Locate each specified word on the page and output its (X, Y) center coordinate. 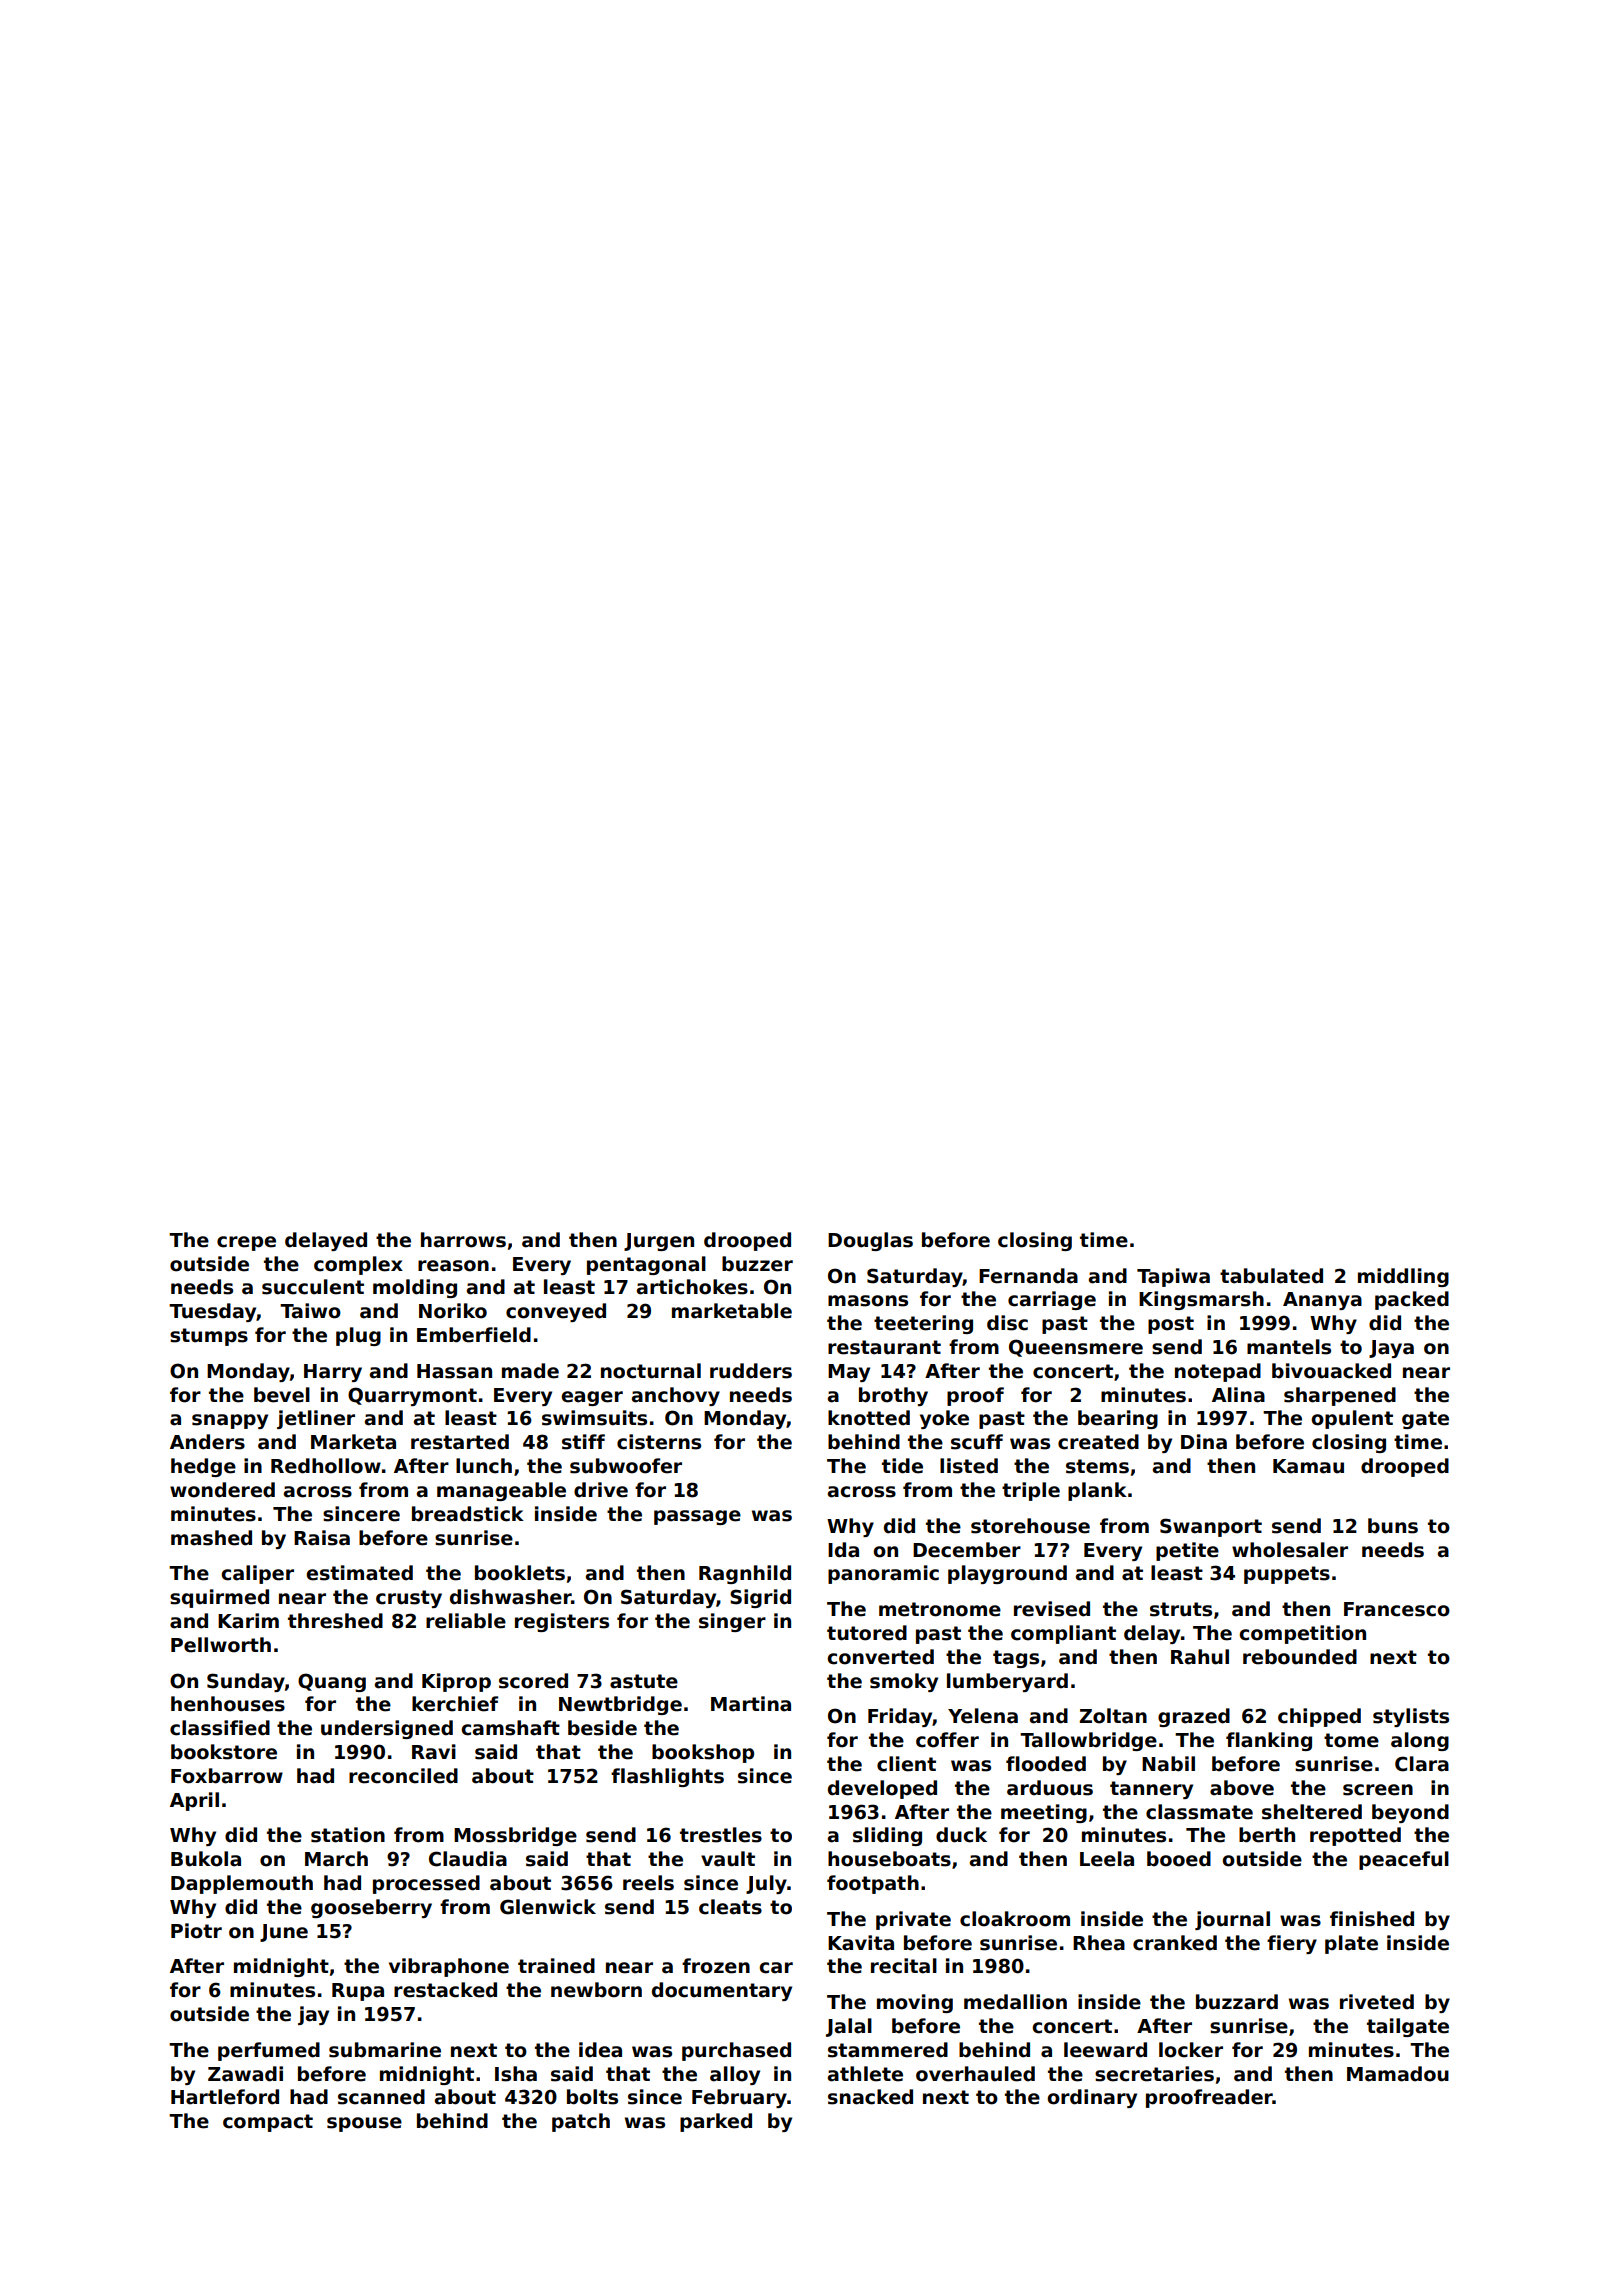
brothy (893, 1396)
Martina (751, 1704)
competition (1302, 1634)
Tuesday (212, 1312)
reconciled (403, 1776)
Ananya (1322, 1301)
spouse (364, 2124)
